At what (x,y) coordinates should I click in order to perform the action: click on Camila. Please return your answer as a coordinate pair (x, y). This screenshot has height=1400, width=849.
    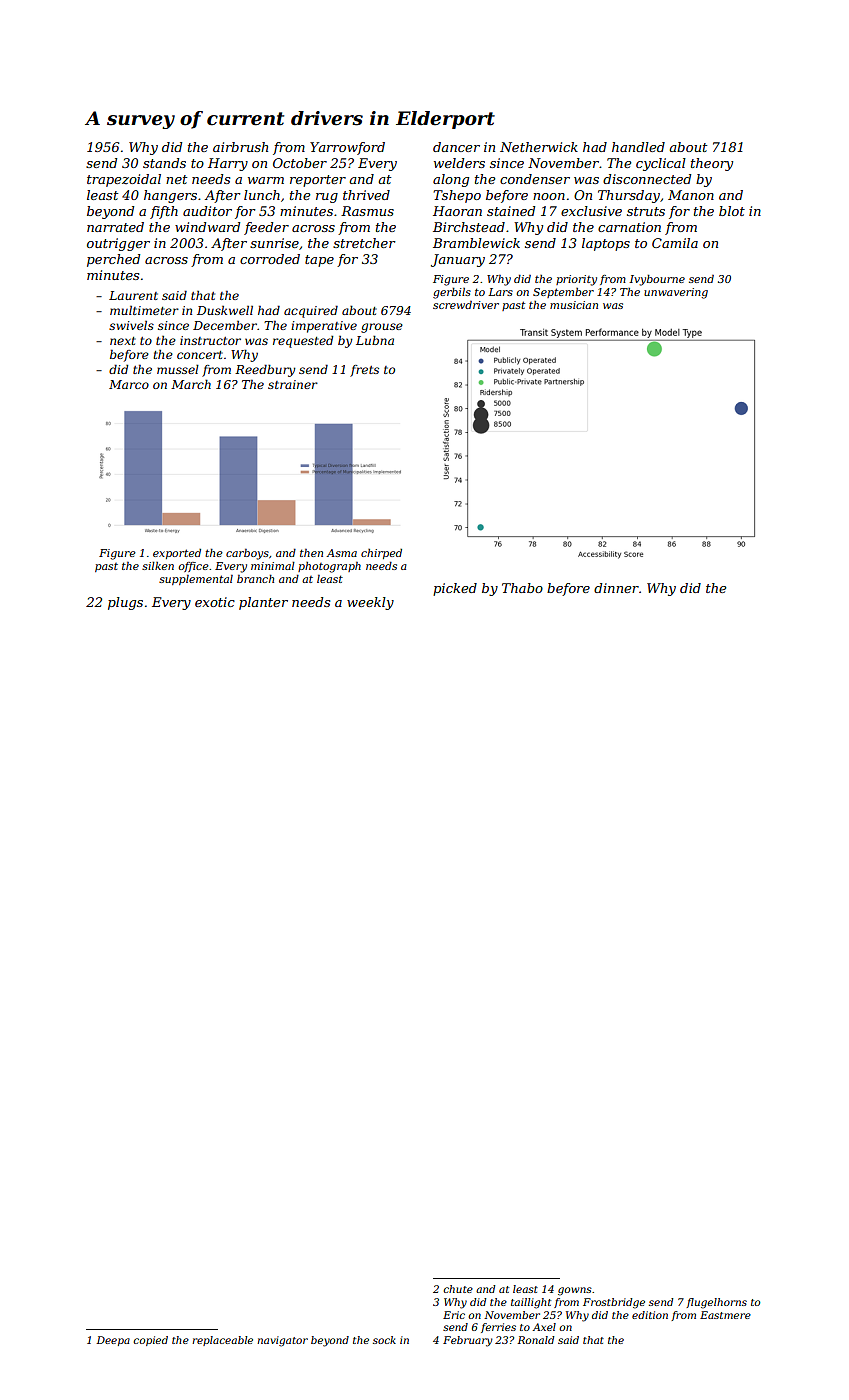
    Looking at the image, I should click on (675, 243).
